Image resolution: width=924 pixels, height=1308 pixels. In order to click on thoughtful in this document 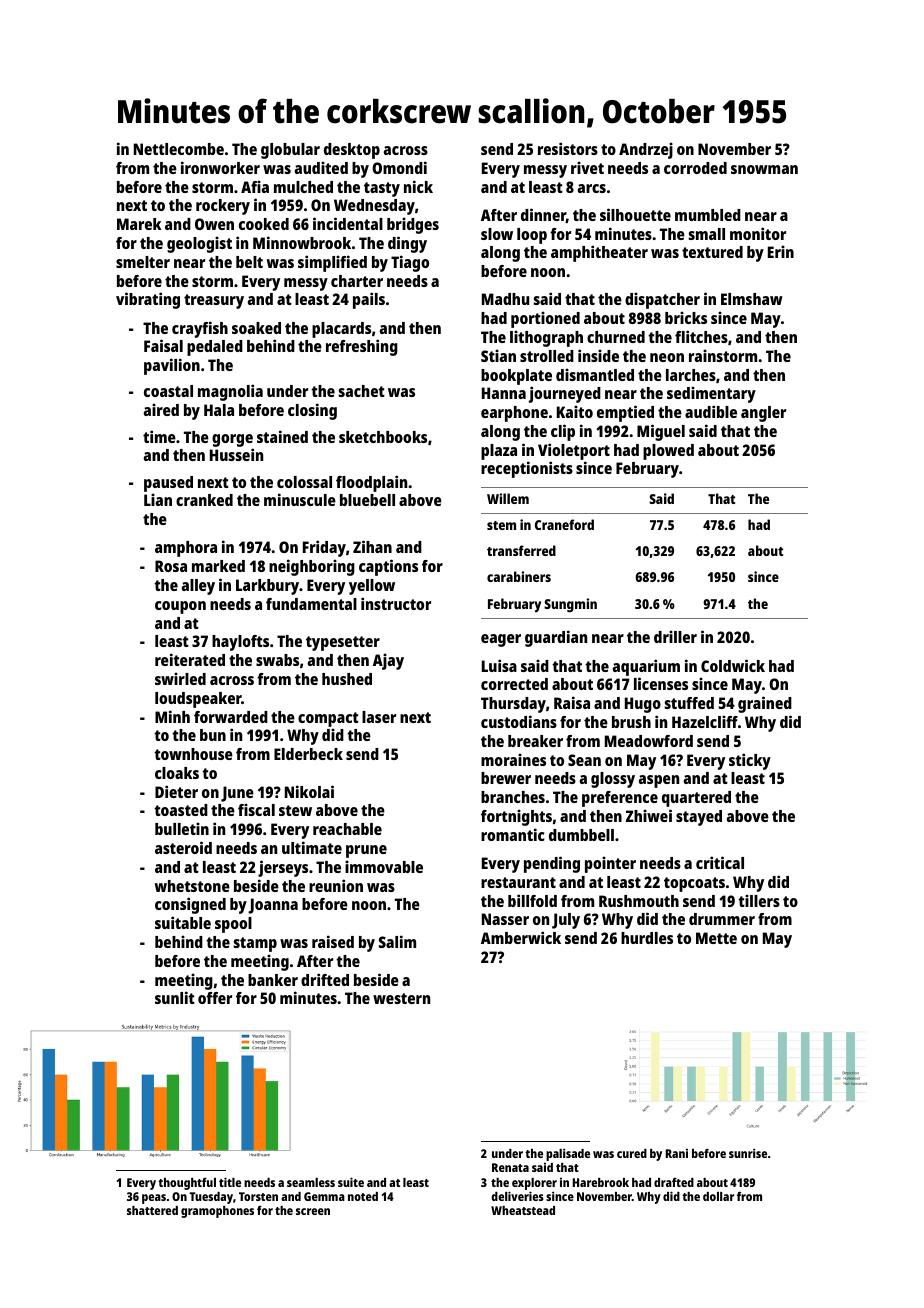, I will do `click(187, 1184)`.
